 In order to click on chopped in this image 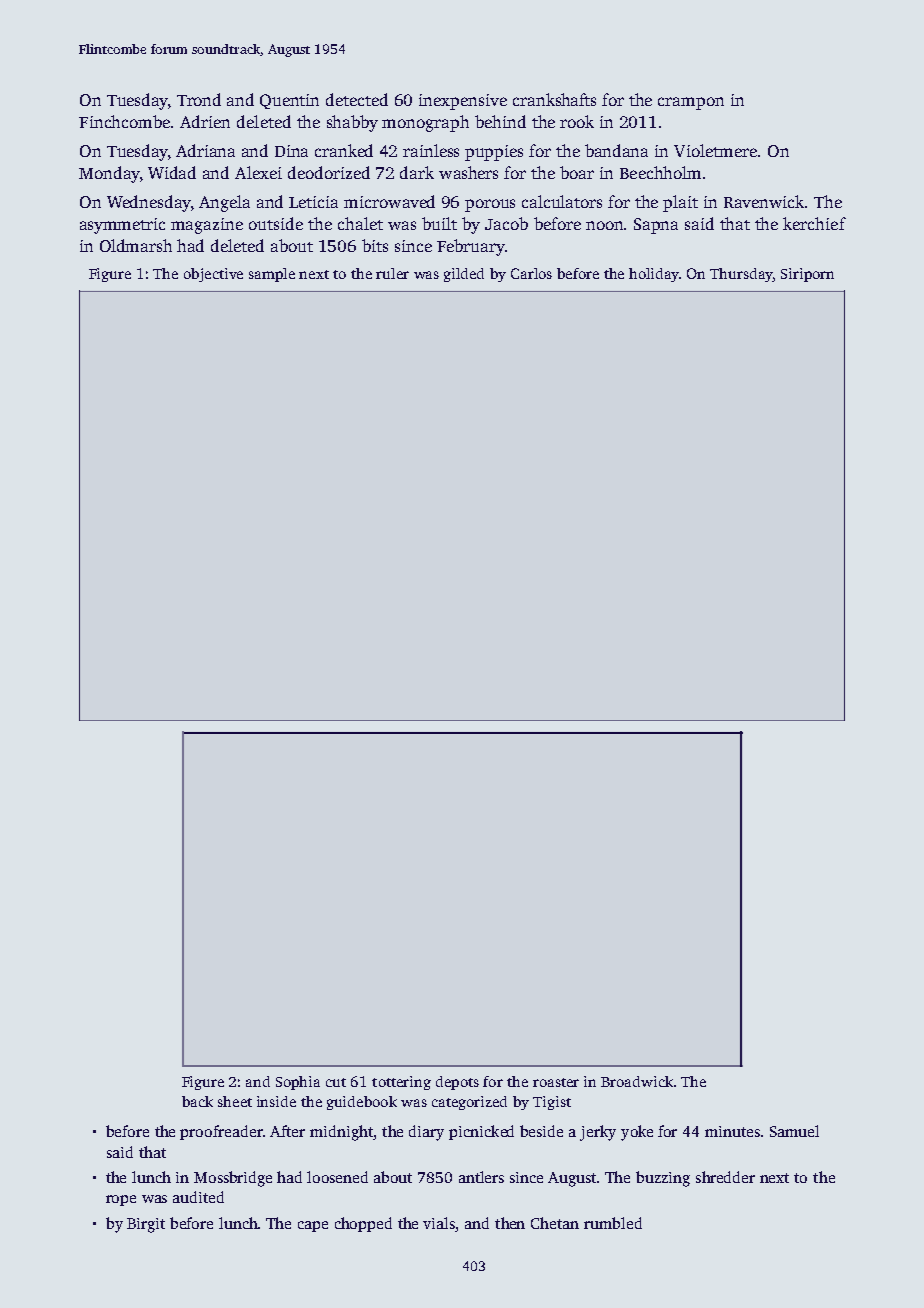, I will do `click(363, 1224)`.
